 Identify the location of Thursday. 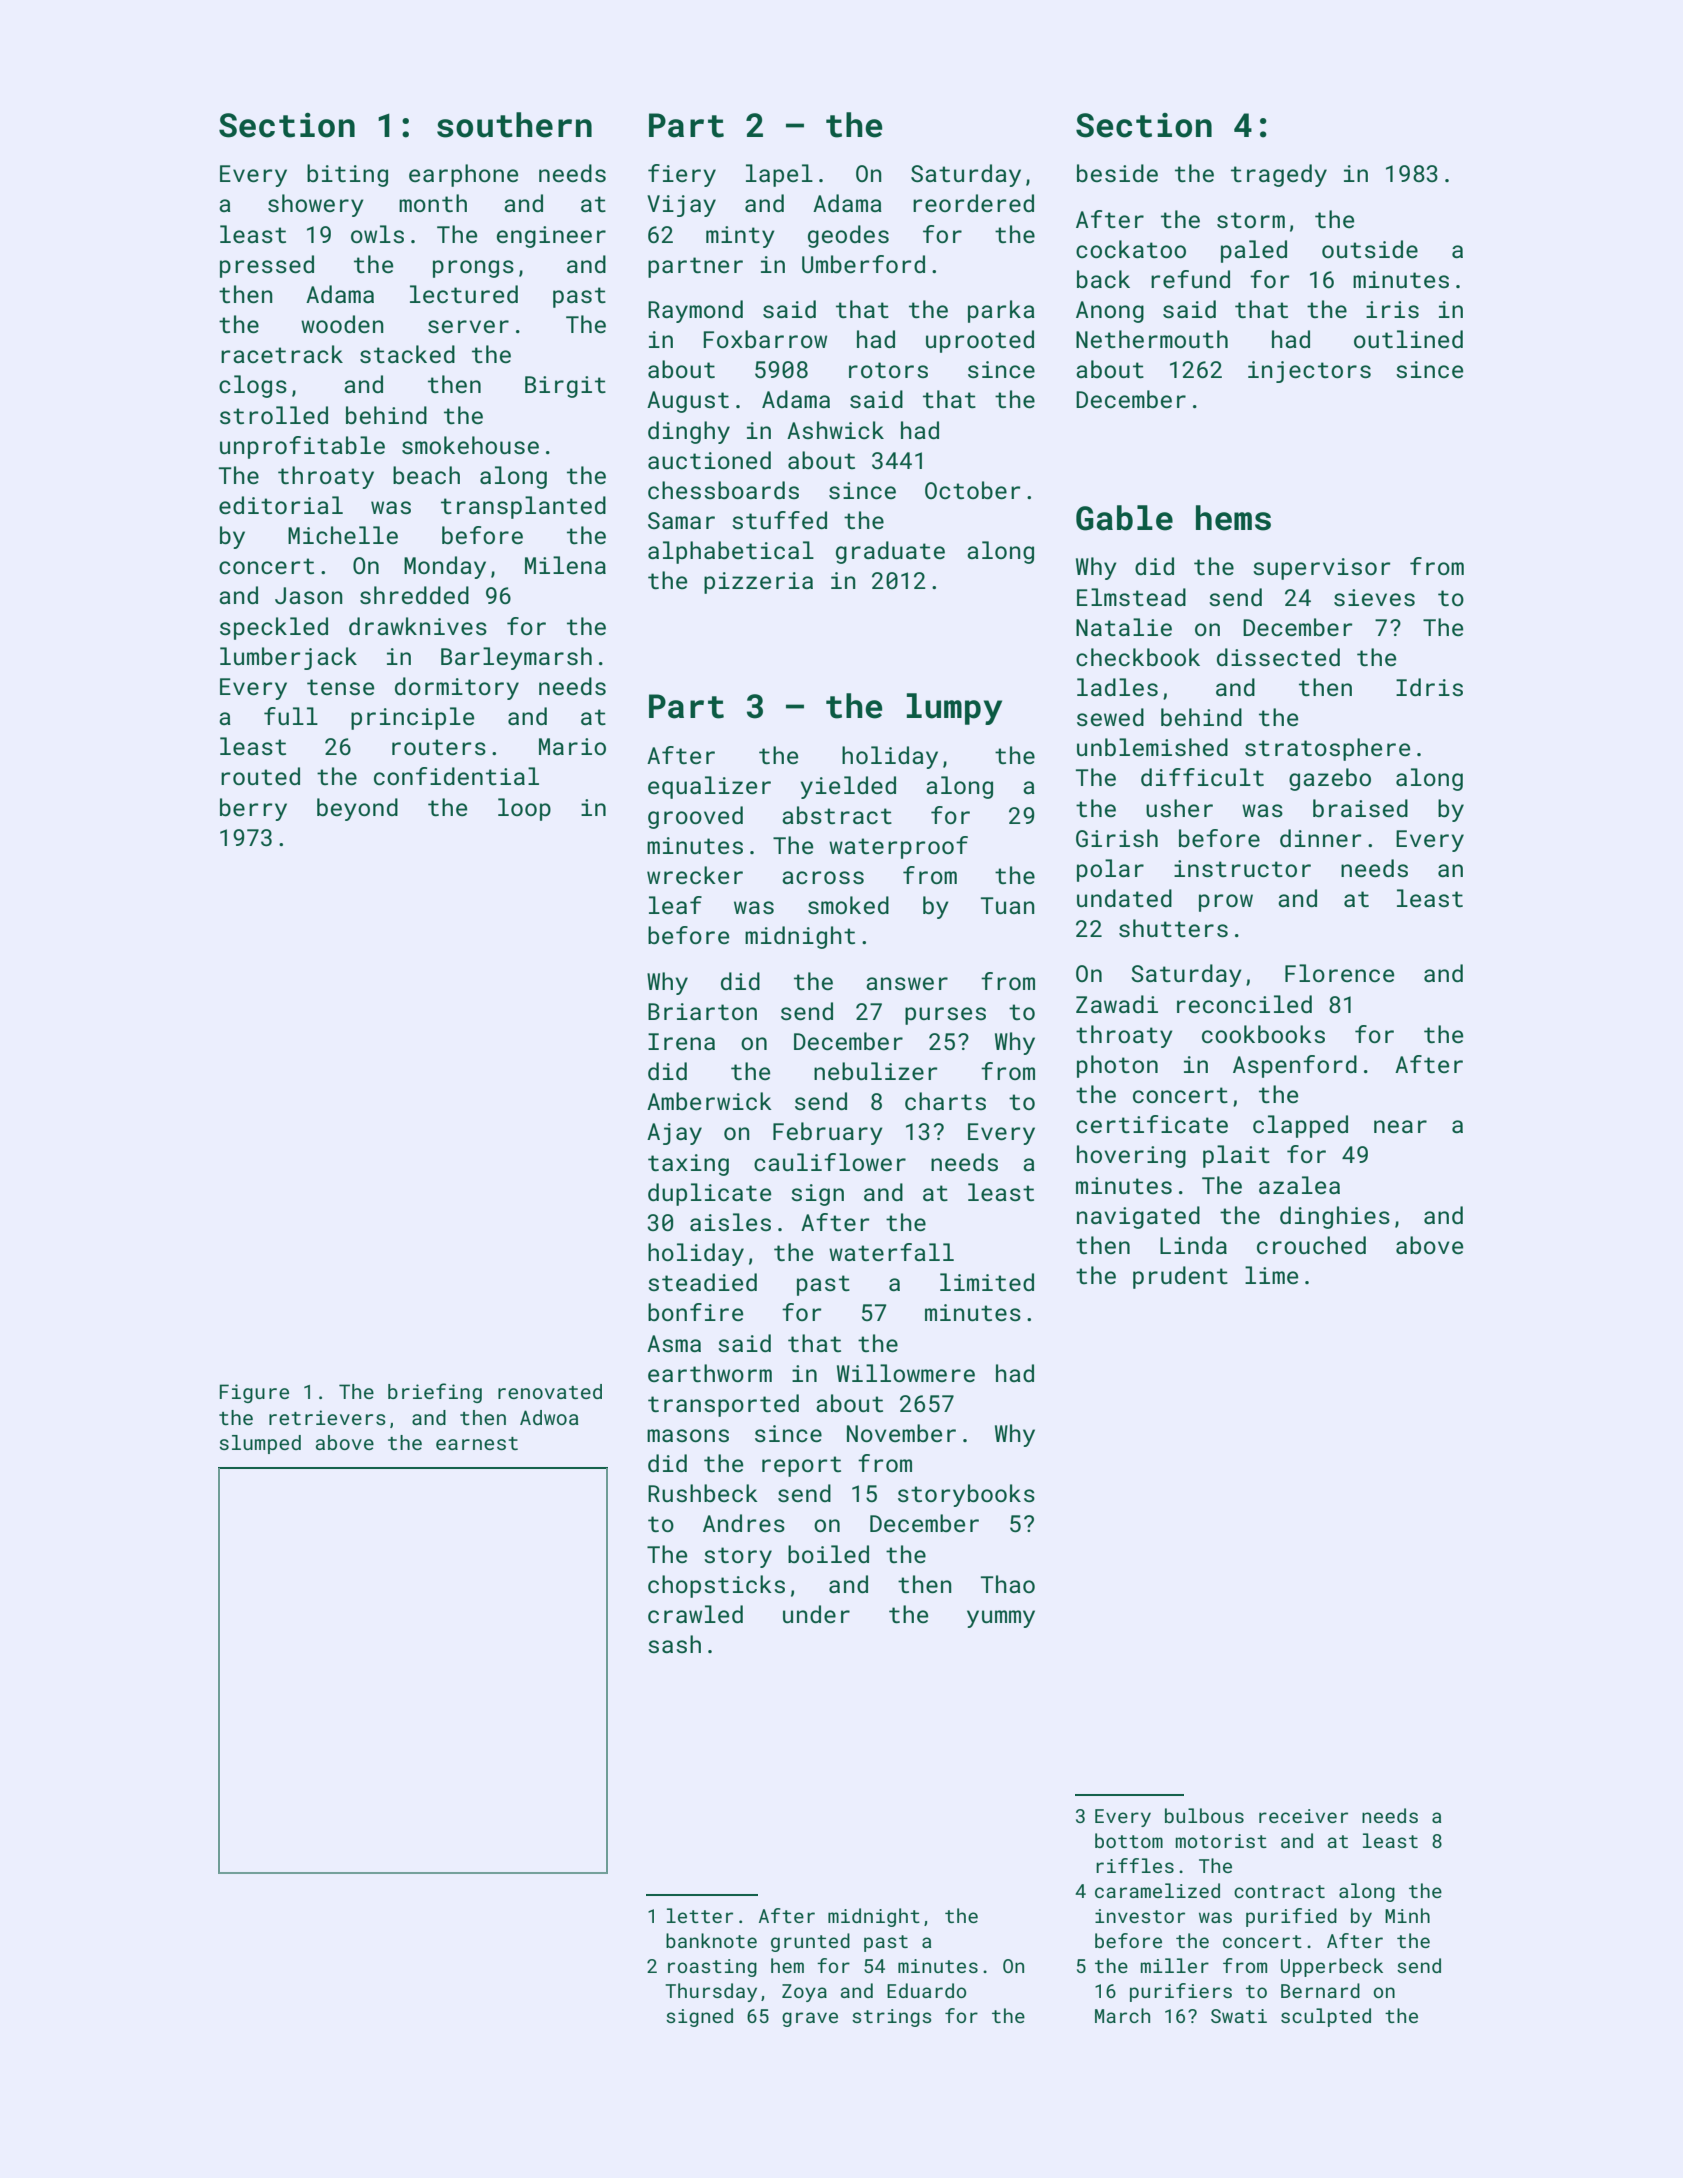
(711, 1992).
